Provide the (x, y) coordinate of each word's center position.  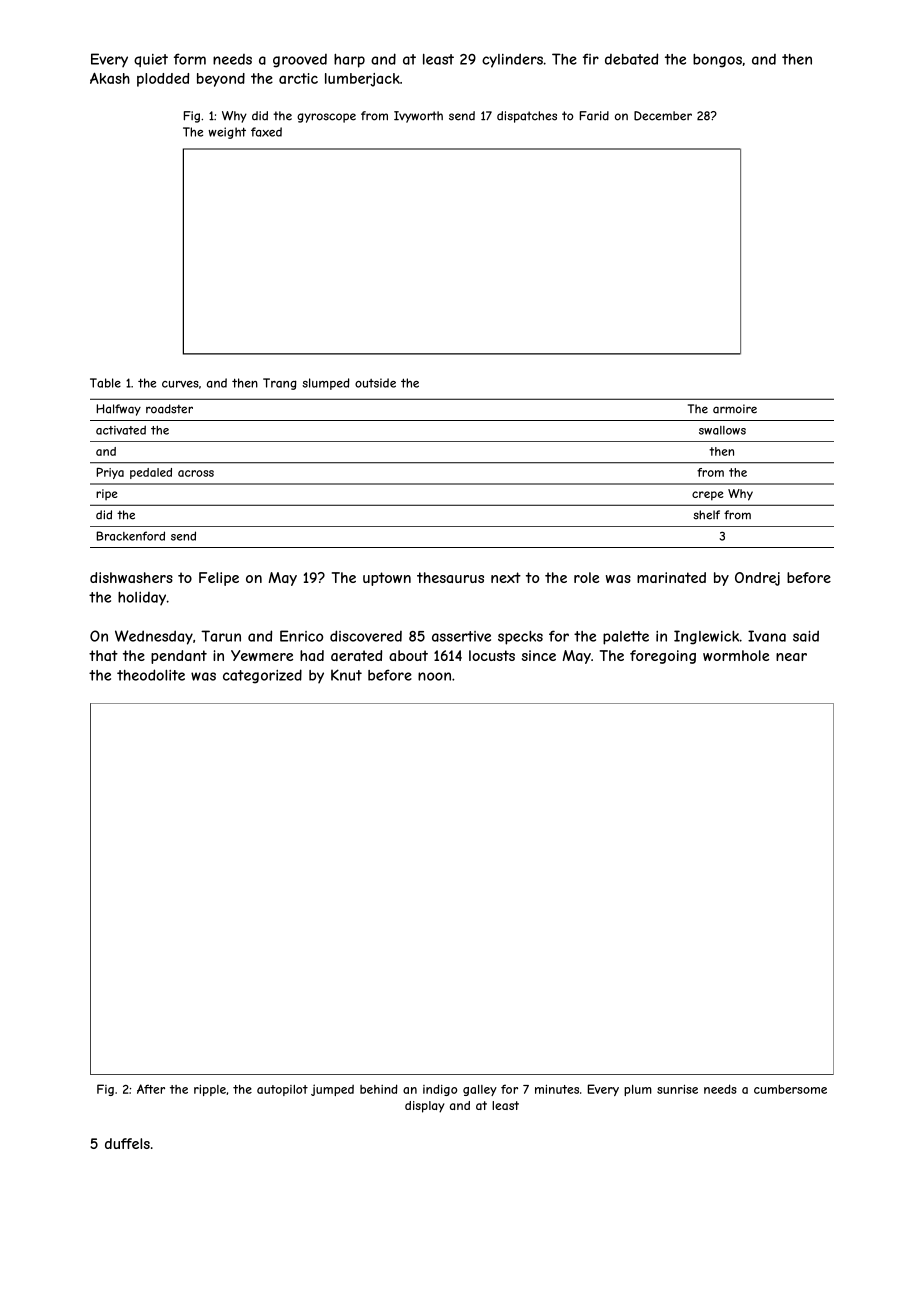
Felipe (219, 579)
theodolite (151, 675)
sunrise (677, 1089)
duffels (127, 1143)
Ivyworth (418, 117)
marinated (671, 577)
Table (105, 383)
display (424, 1107)
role (586, 577)
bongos (717, 61)
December (663, 116)
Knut (346, 675)
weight (227, 133)
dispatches (527, 117)
